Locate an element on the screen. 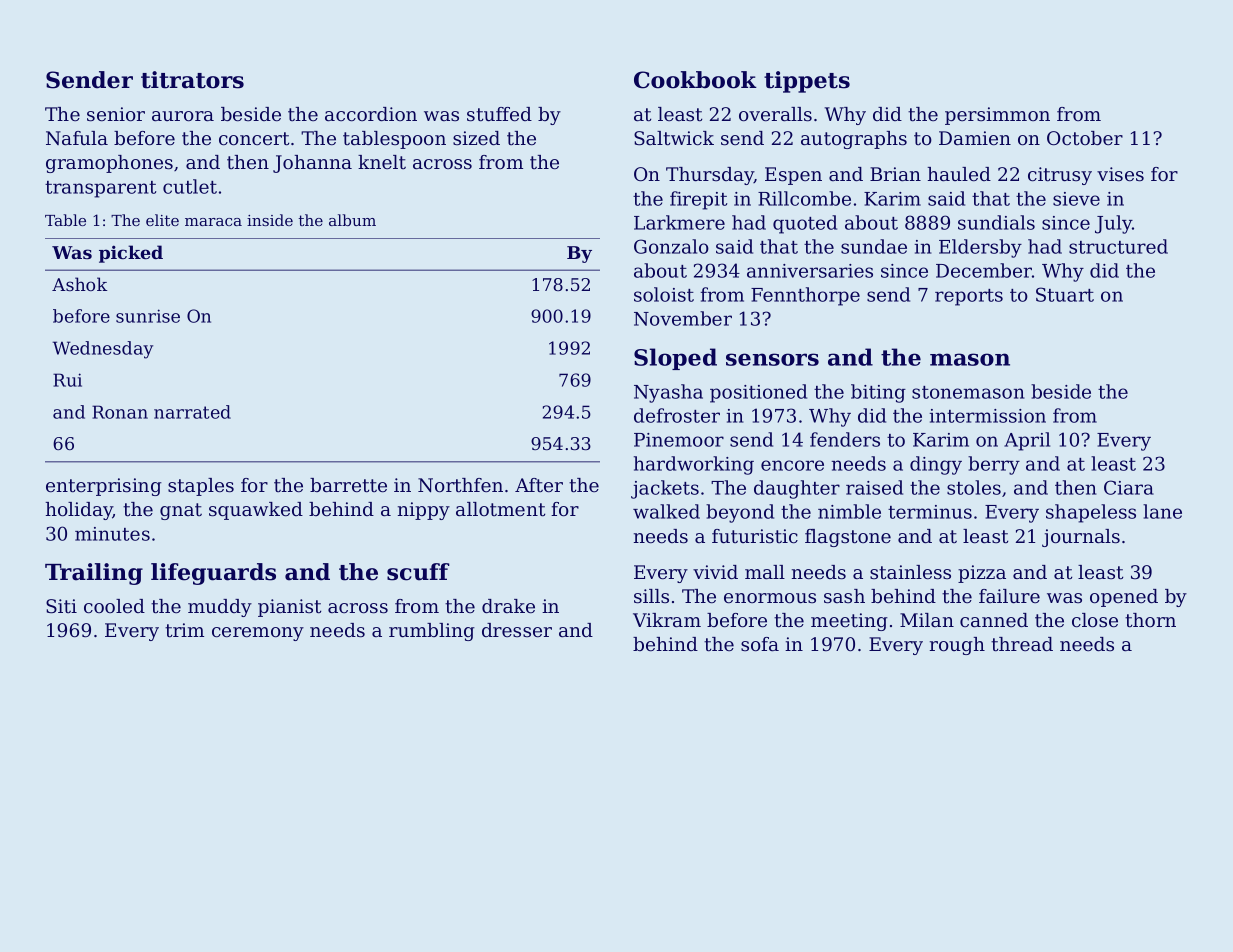 Image resolution: width=1233 pixels, height=952 pixels. structured is located at coordinates (1118, 246).
